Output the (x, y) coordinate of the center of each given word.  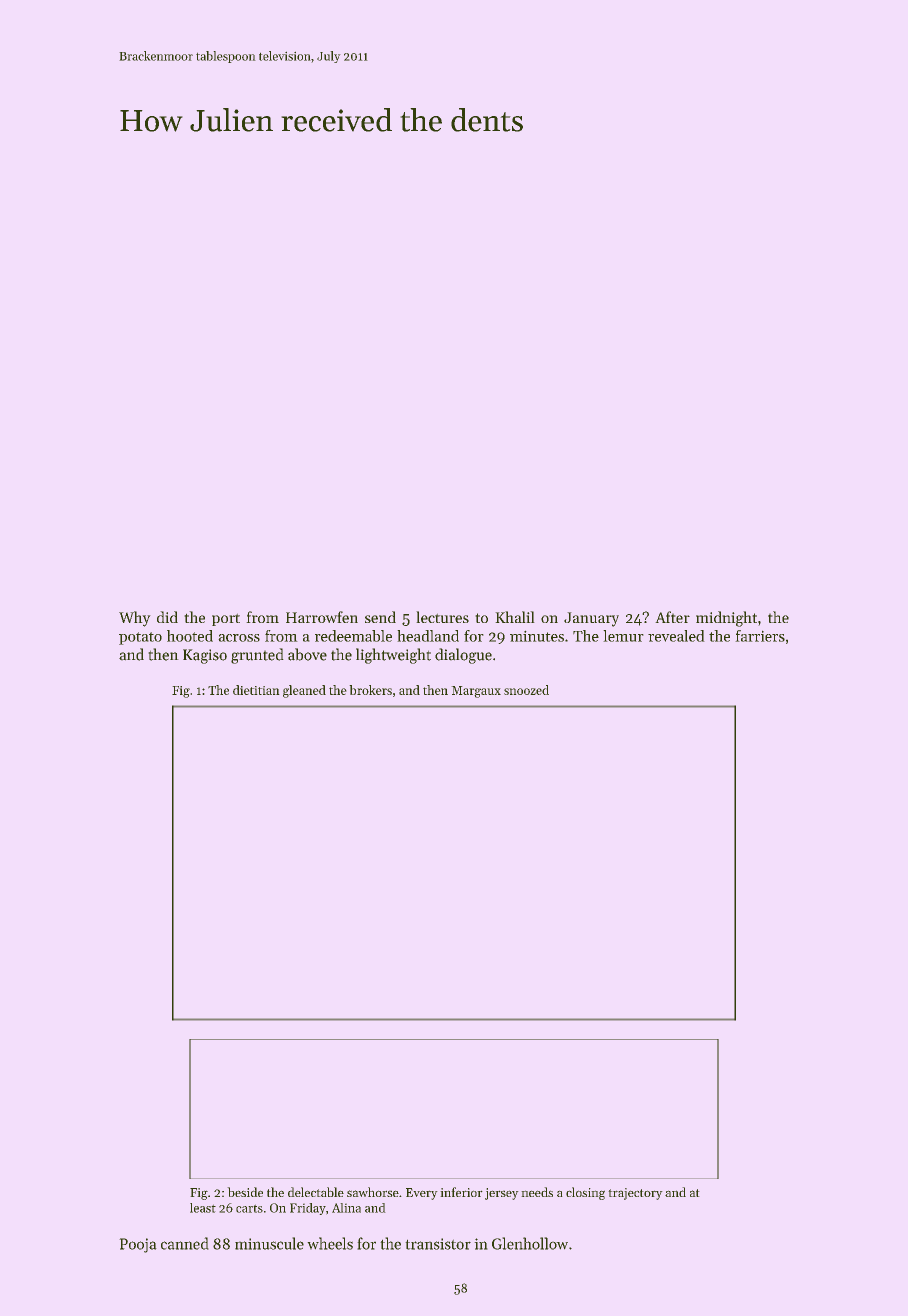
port (226, 619)
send (380, 617)
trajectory (635, 1194)
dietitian (256, 690)
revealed (676, 636)
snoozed (526, 690)
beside (245, 1192)
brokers (370, 690)
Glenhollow (530, 1243)
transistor (438, 1244)
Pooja (138, 1245)
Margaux (476, 692)
